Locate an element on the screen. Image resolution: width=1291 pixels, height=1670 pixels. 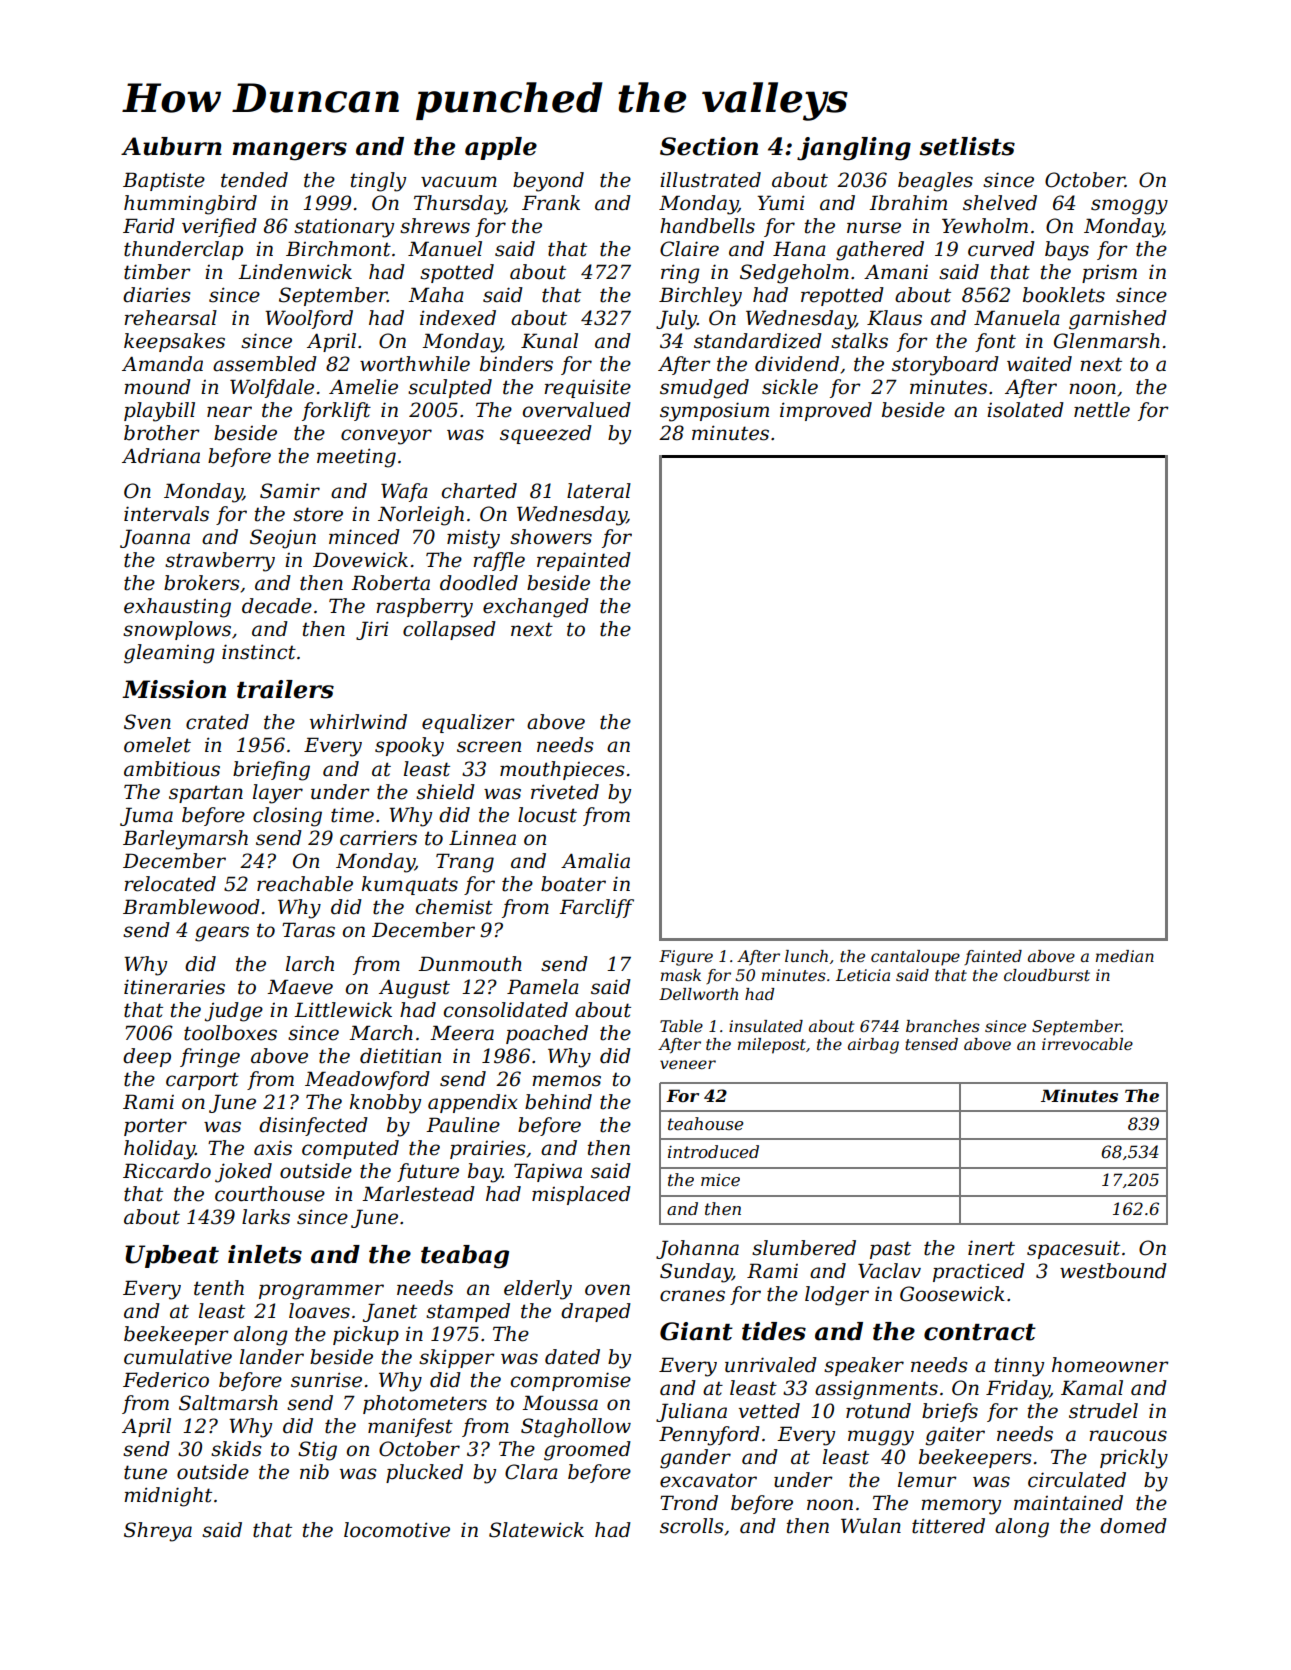
setlists is located at coordinates (967, 146).
